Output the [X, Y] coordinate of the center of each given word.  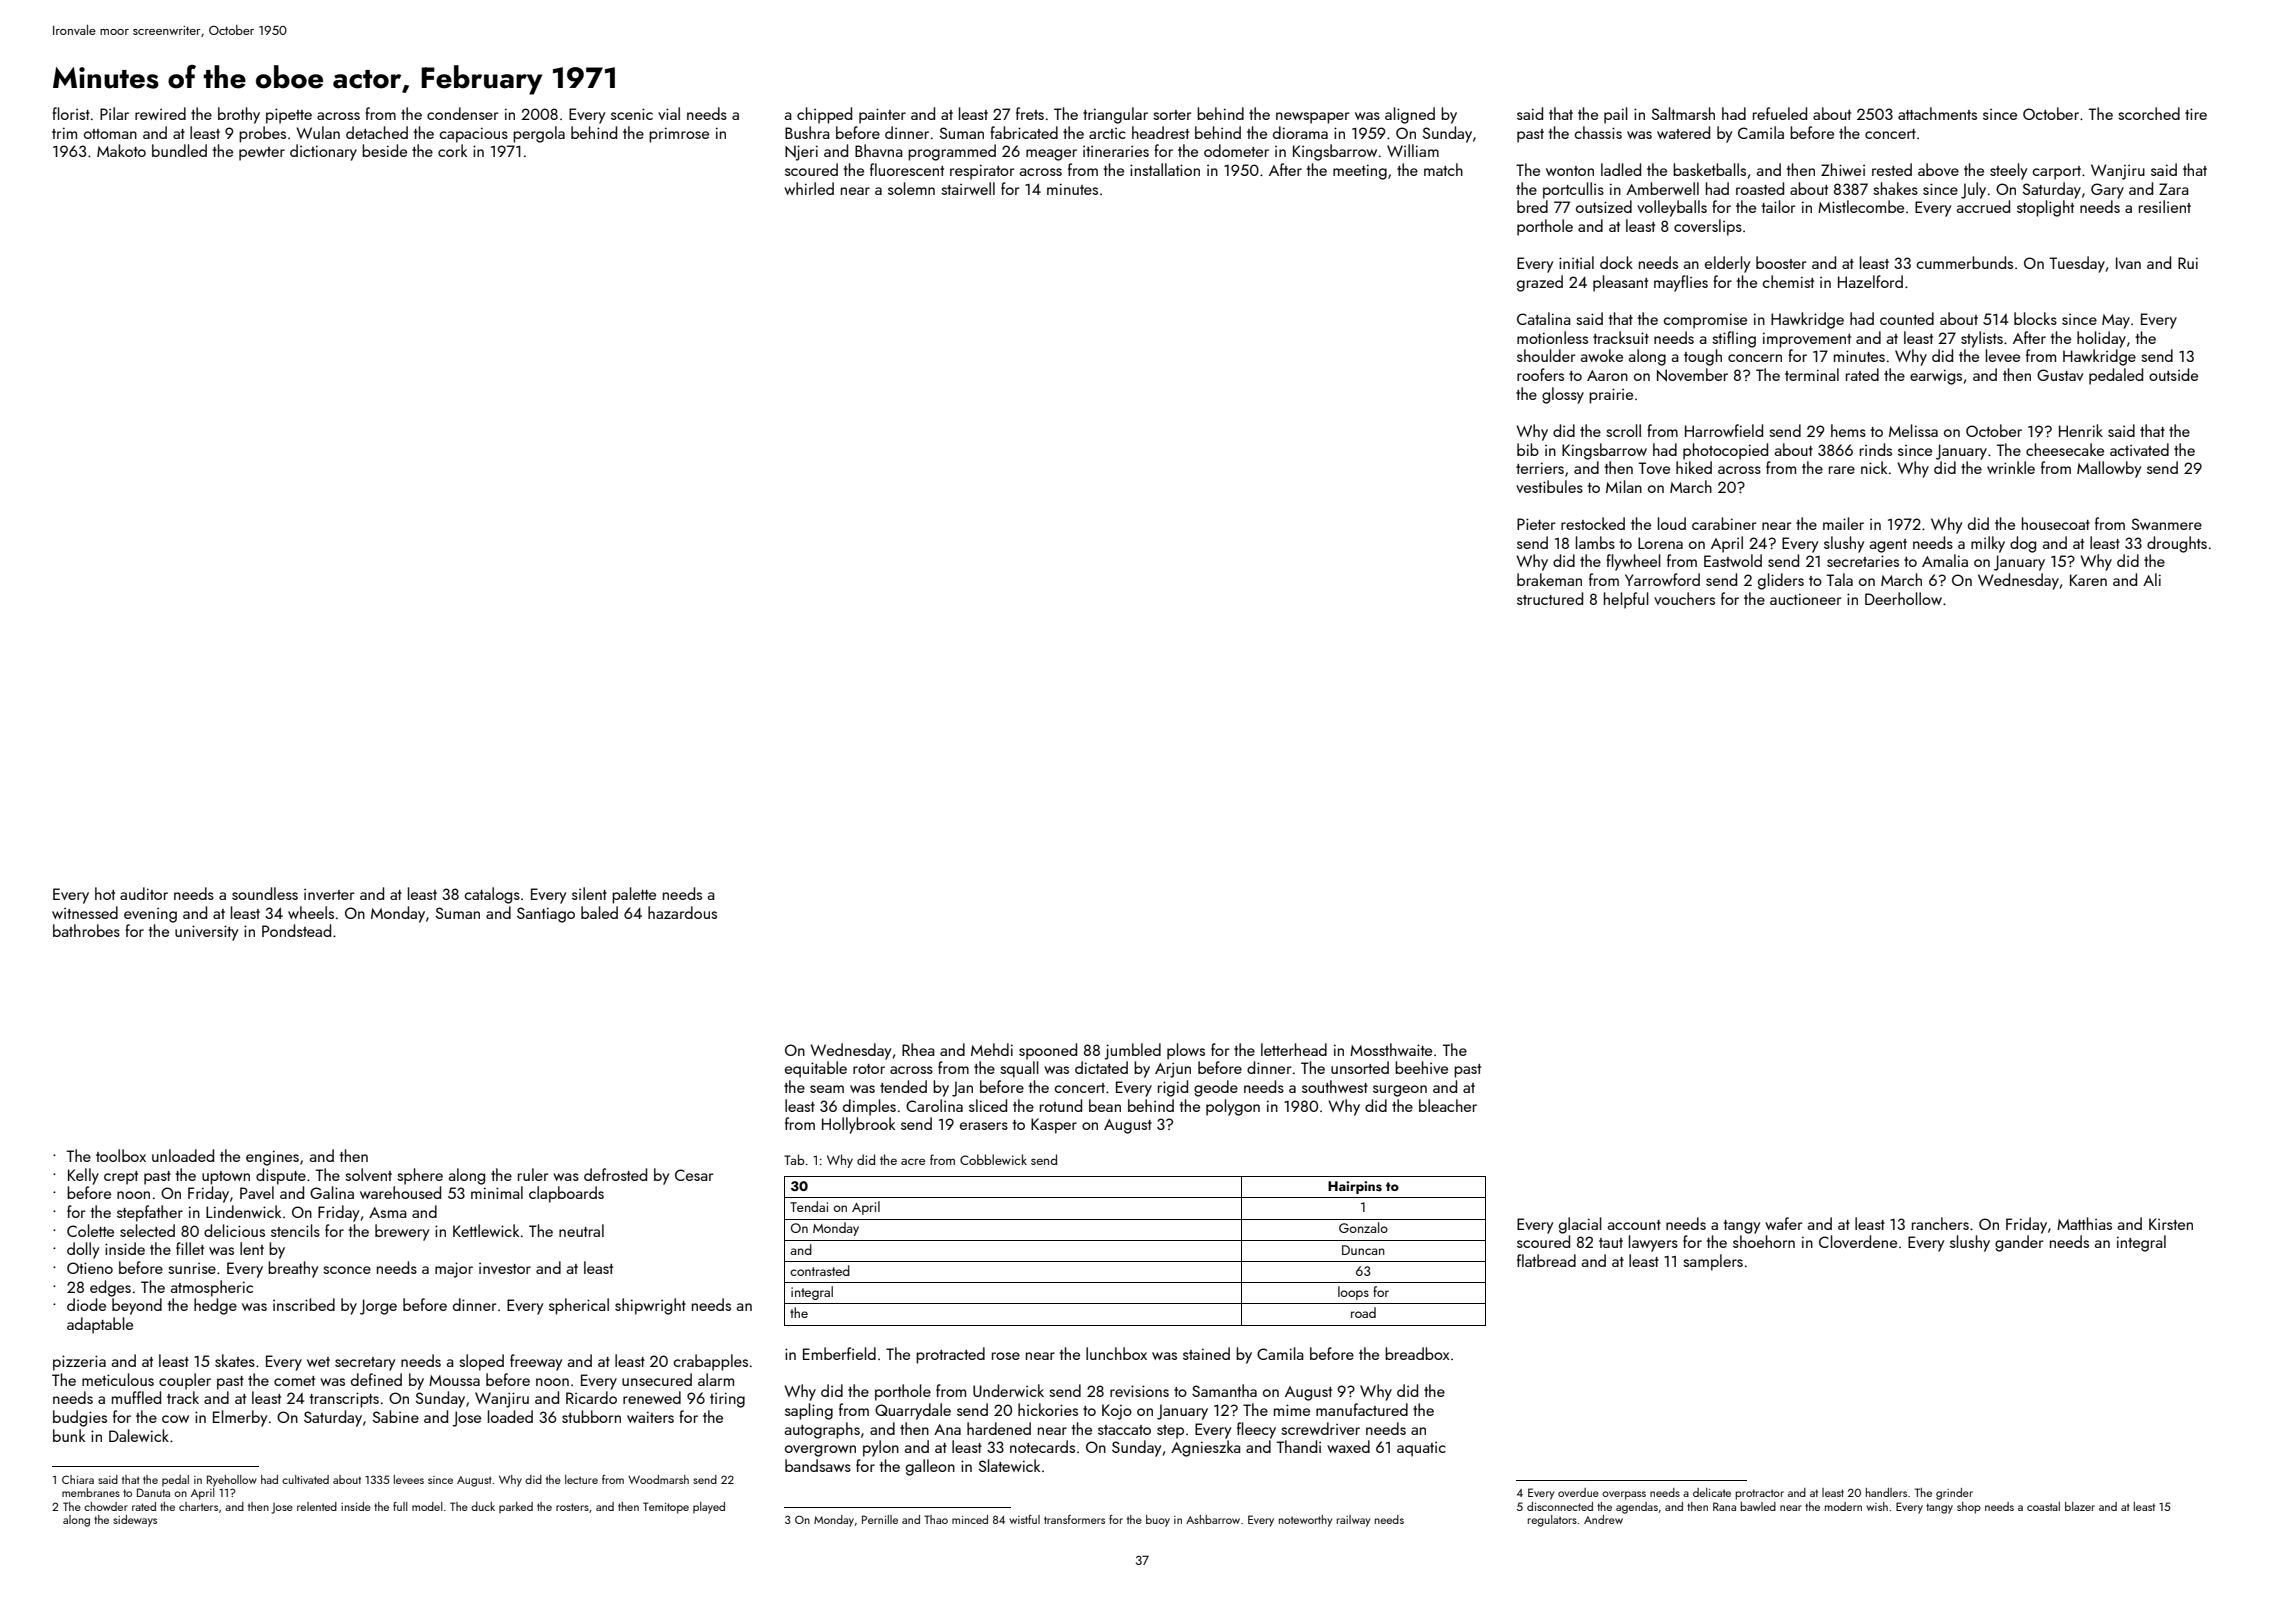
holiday [2101, 339]
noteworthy [1306, 1521]
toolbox [121, 1155]
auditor [144, 893]
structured [1550, 598]
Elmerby [240, 1418]
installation [1165, 169]
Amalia [1945, 560]
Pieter [1536, 524]
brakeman [1549, 579]
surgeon [1400, 1091]
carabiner [1724, 523]
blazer [2080, 1506]
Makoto [121, 150]
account [1634, 1225]
